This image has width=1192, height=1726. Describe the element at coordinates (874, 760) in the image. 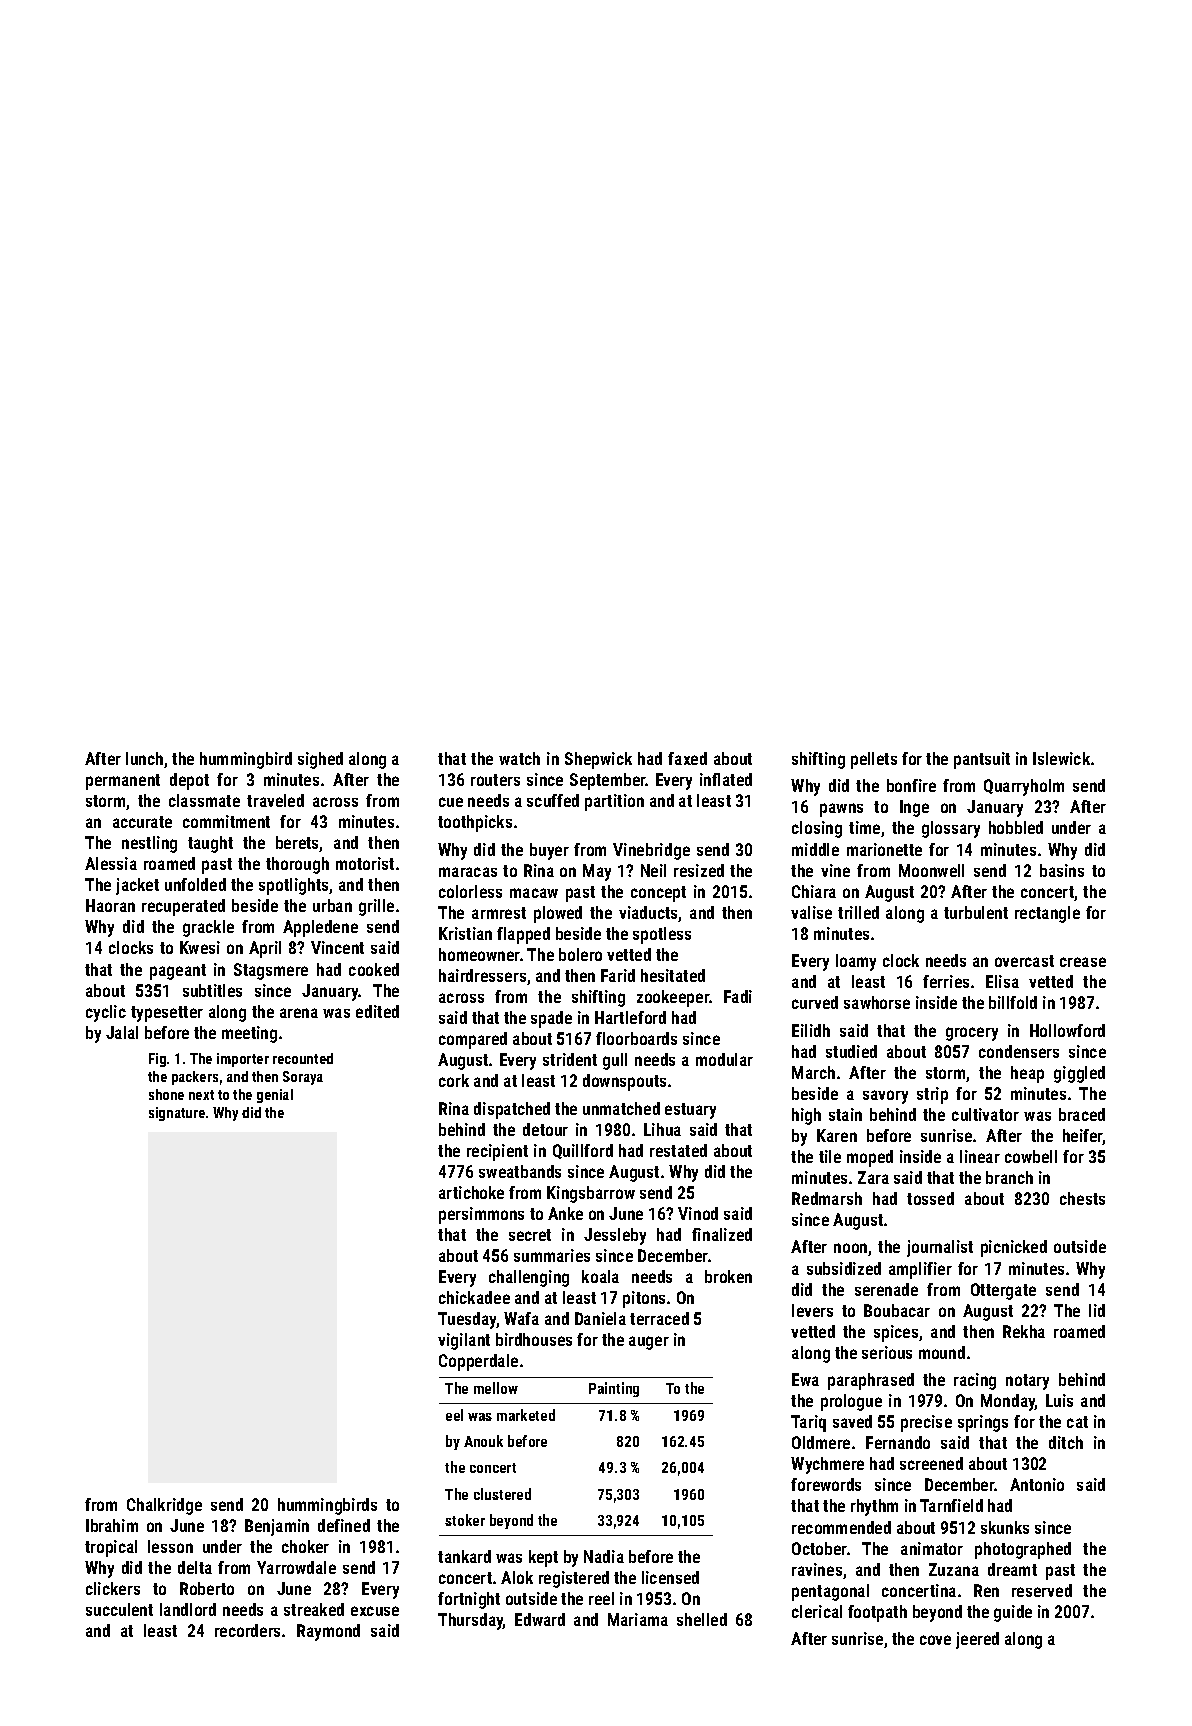

I see `pellets` at that location.
